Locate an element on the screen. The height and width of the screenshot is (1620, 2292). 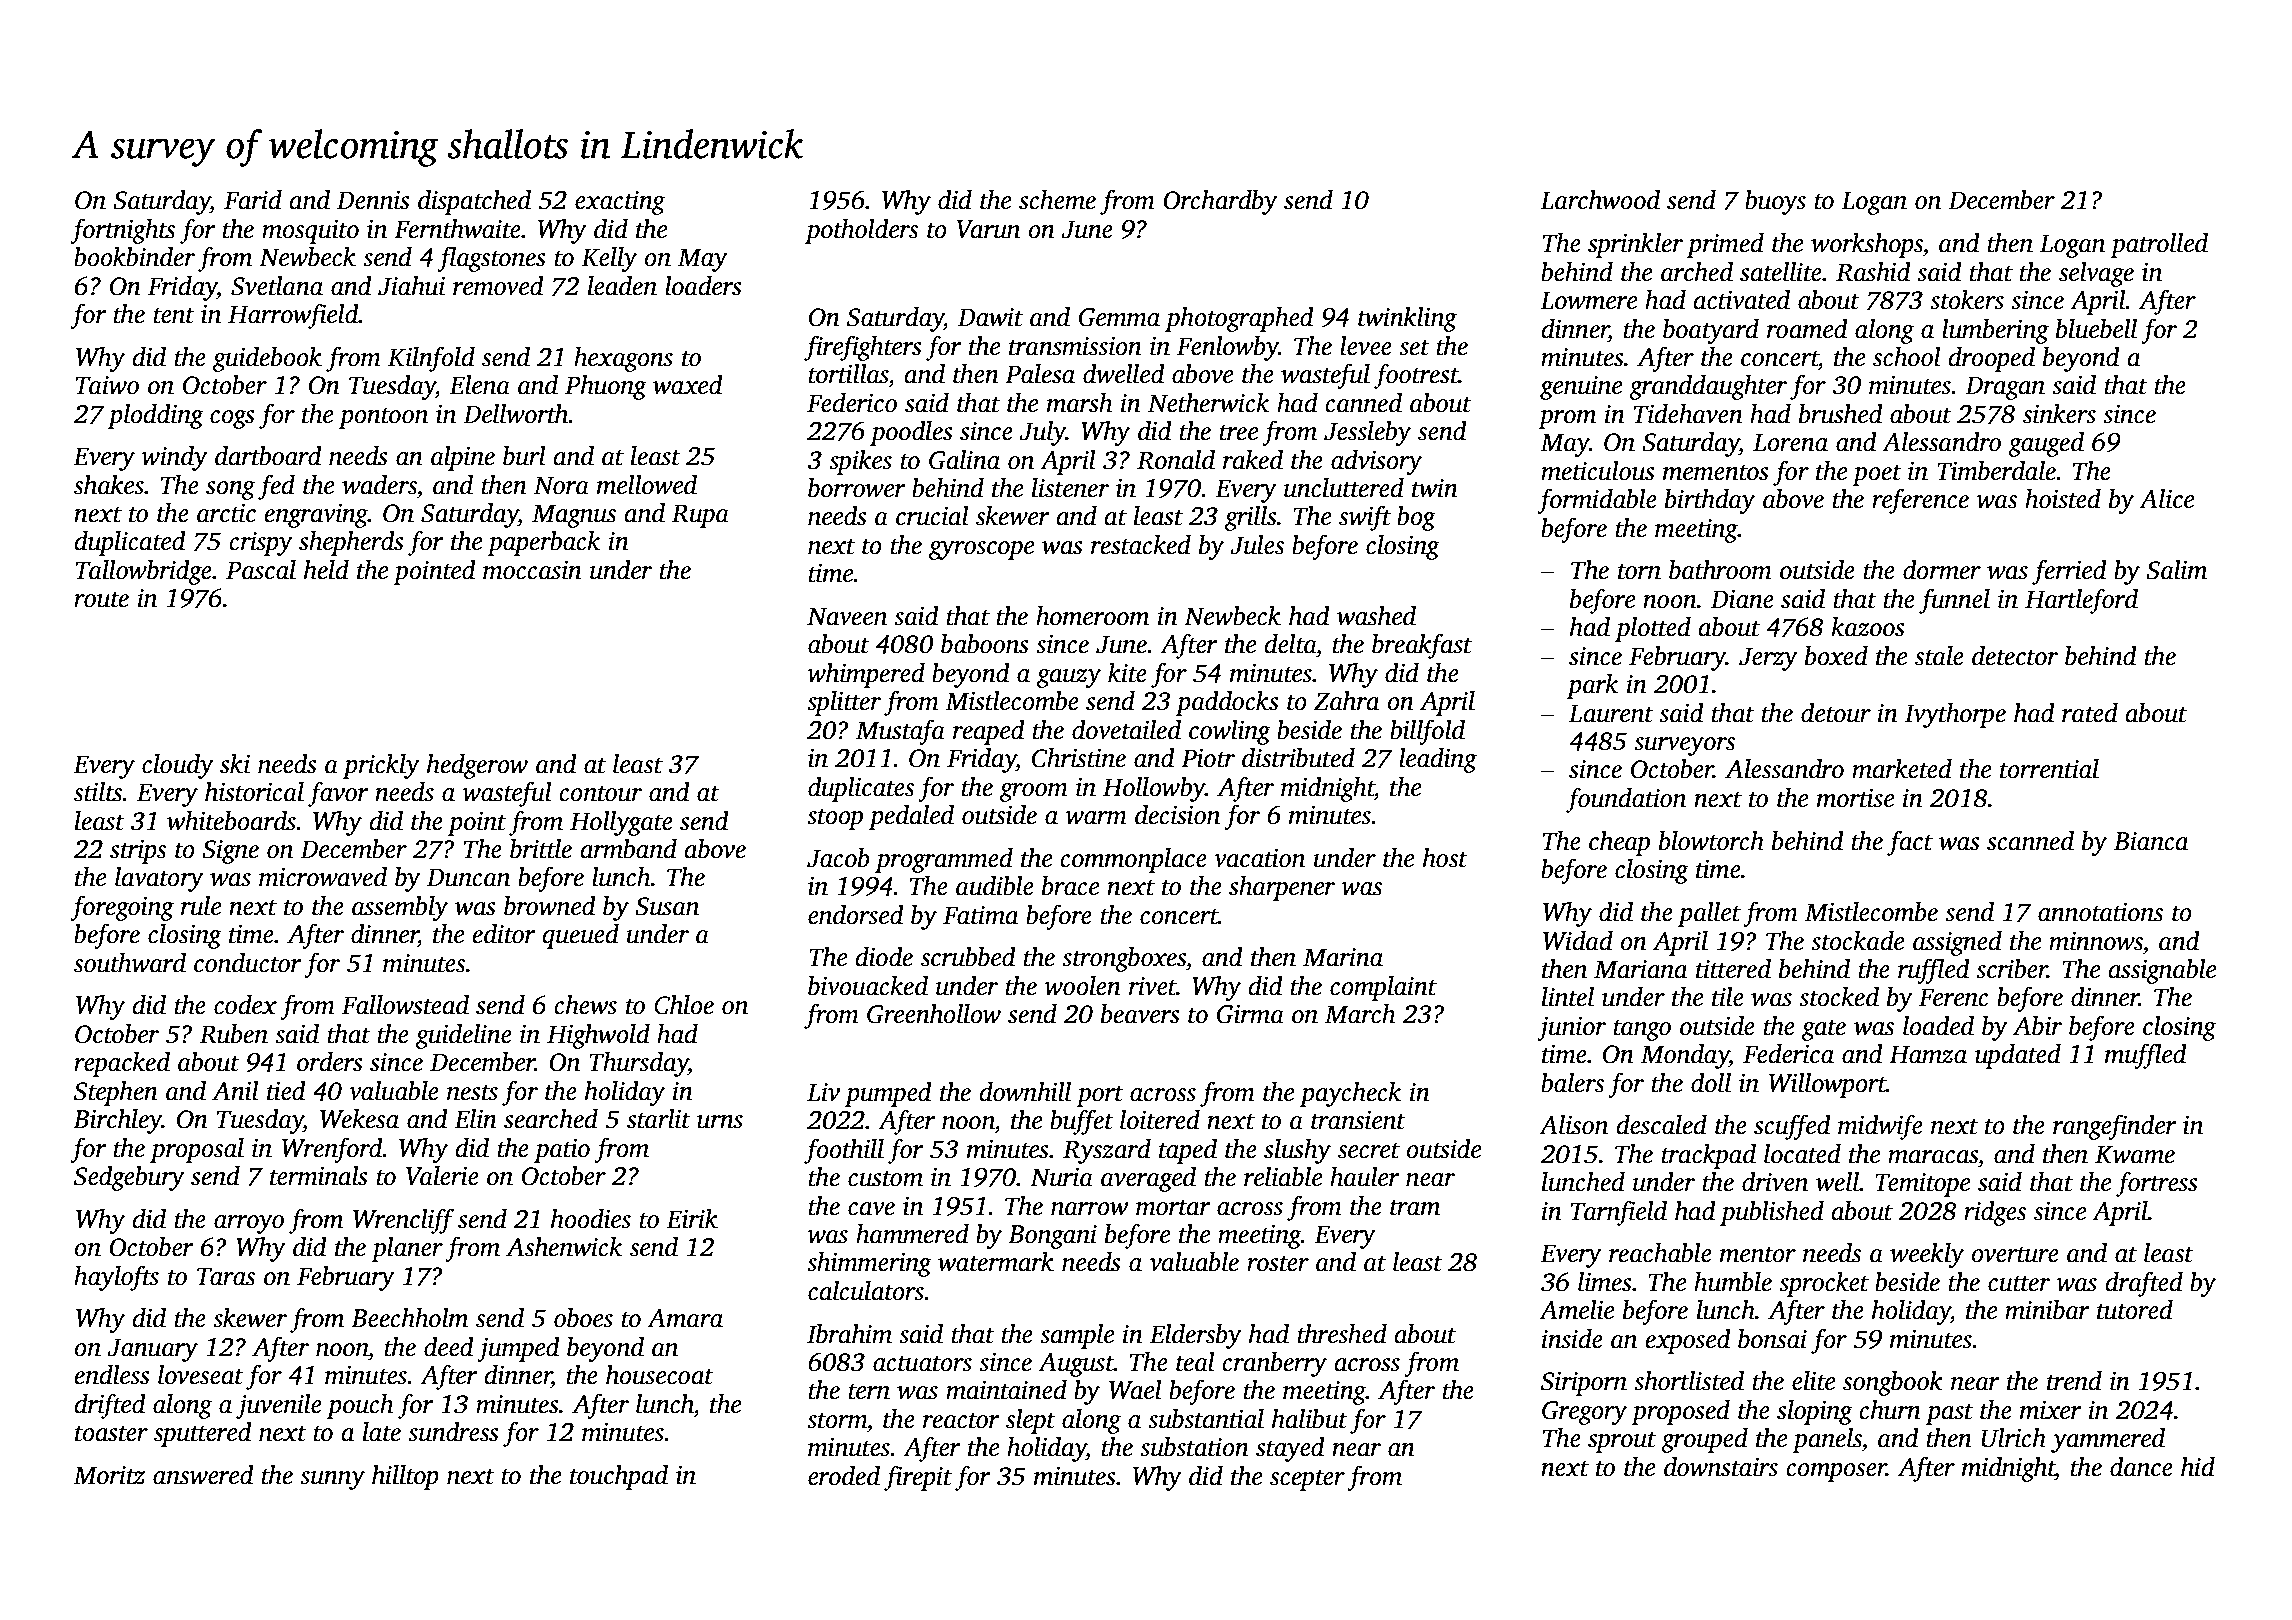
composer is located at coordinates (1836, 1472).
